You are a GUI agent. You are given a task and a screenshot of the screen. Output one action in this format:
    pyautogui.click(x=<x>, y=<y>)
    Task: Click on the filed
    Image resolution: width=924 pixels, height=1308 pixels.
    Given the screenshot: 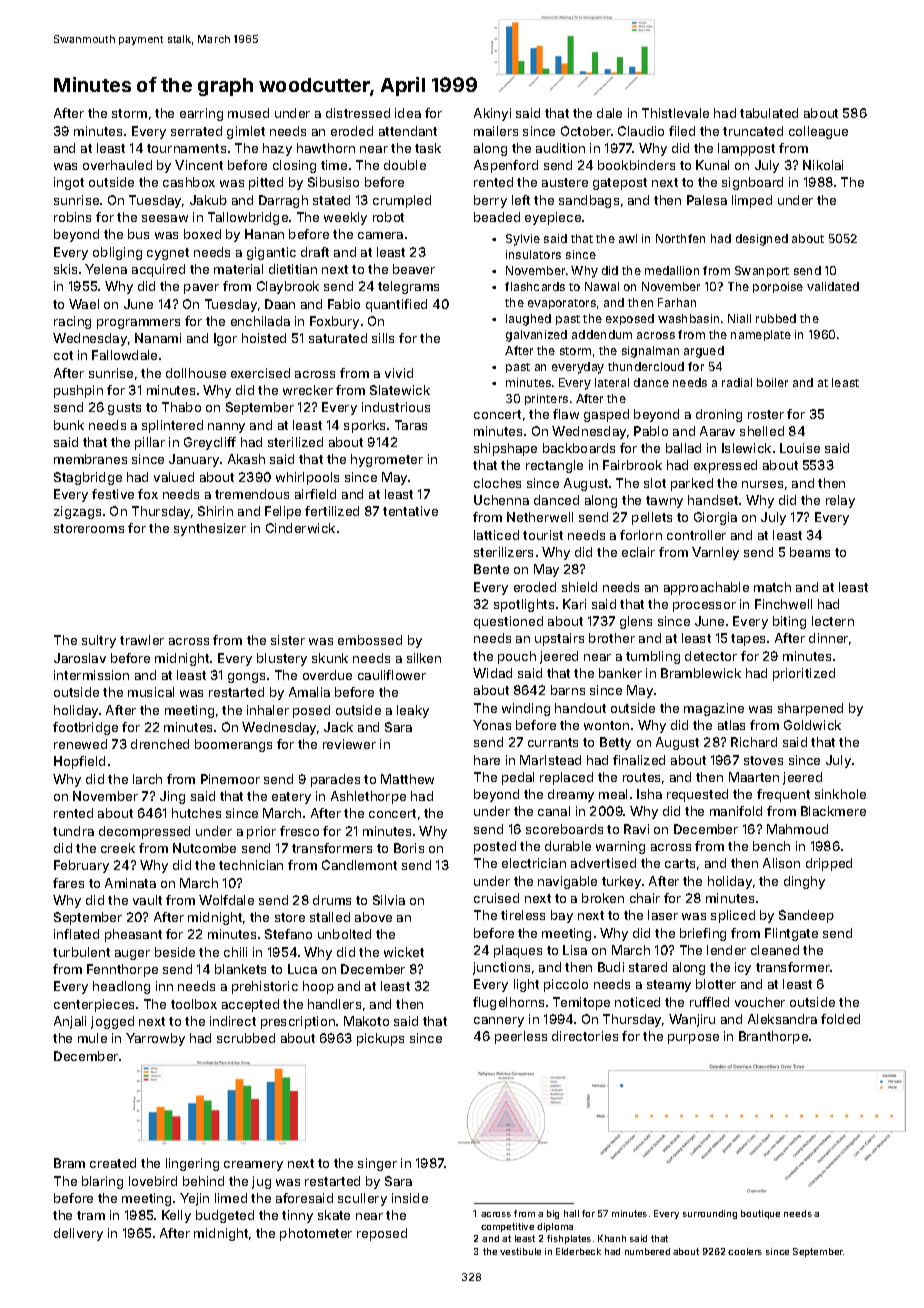 What is the action you would take?
    pyautogui.click(x=682, y=131)
